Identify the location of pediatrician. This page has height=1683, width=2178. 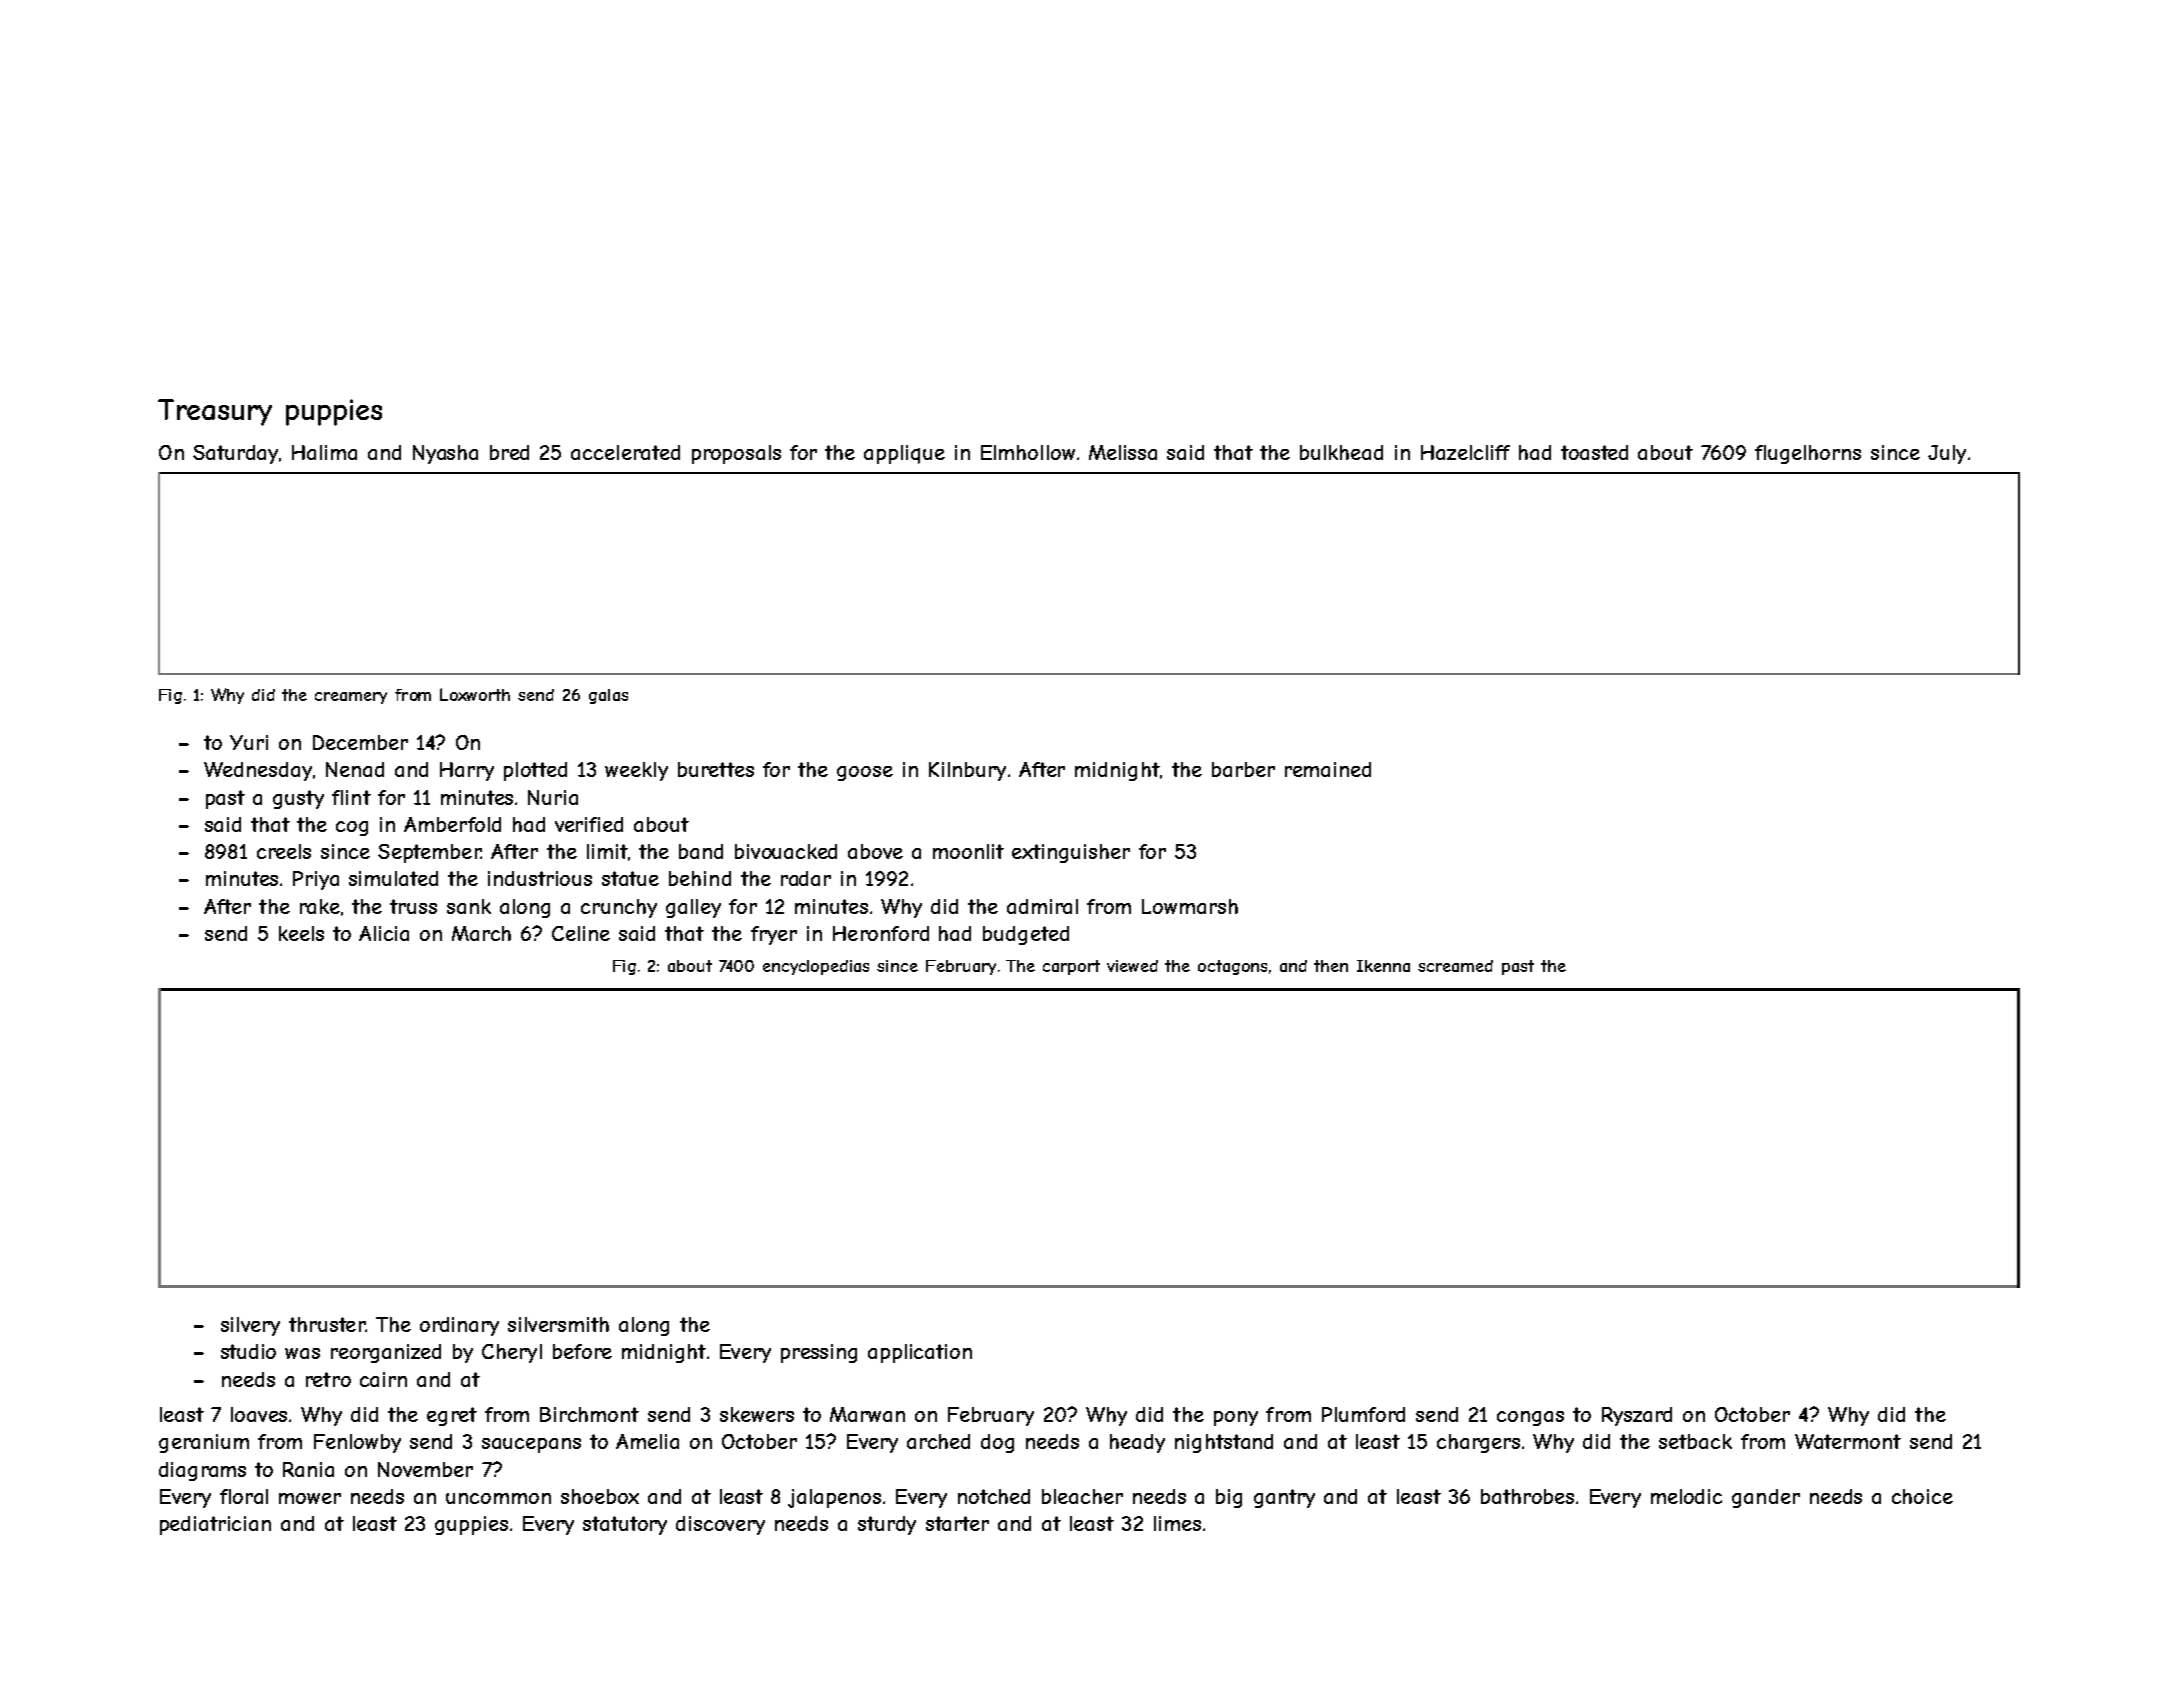
(215, 1525).
